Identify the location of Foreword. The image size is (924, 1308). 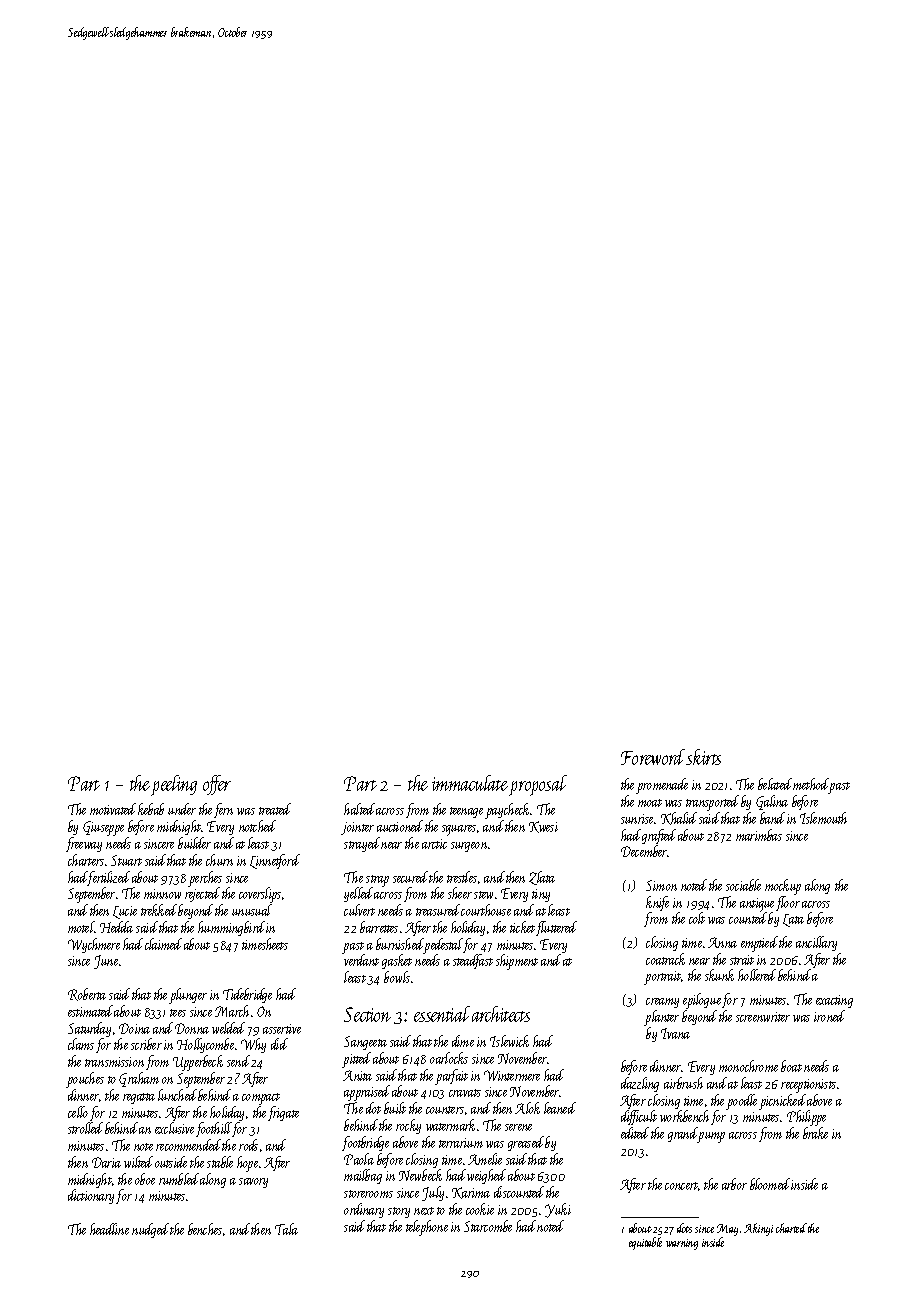
(654, 757).
